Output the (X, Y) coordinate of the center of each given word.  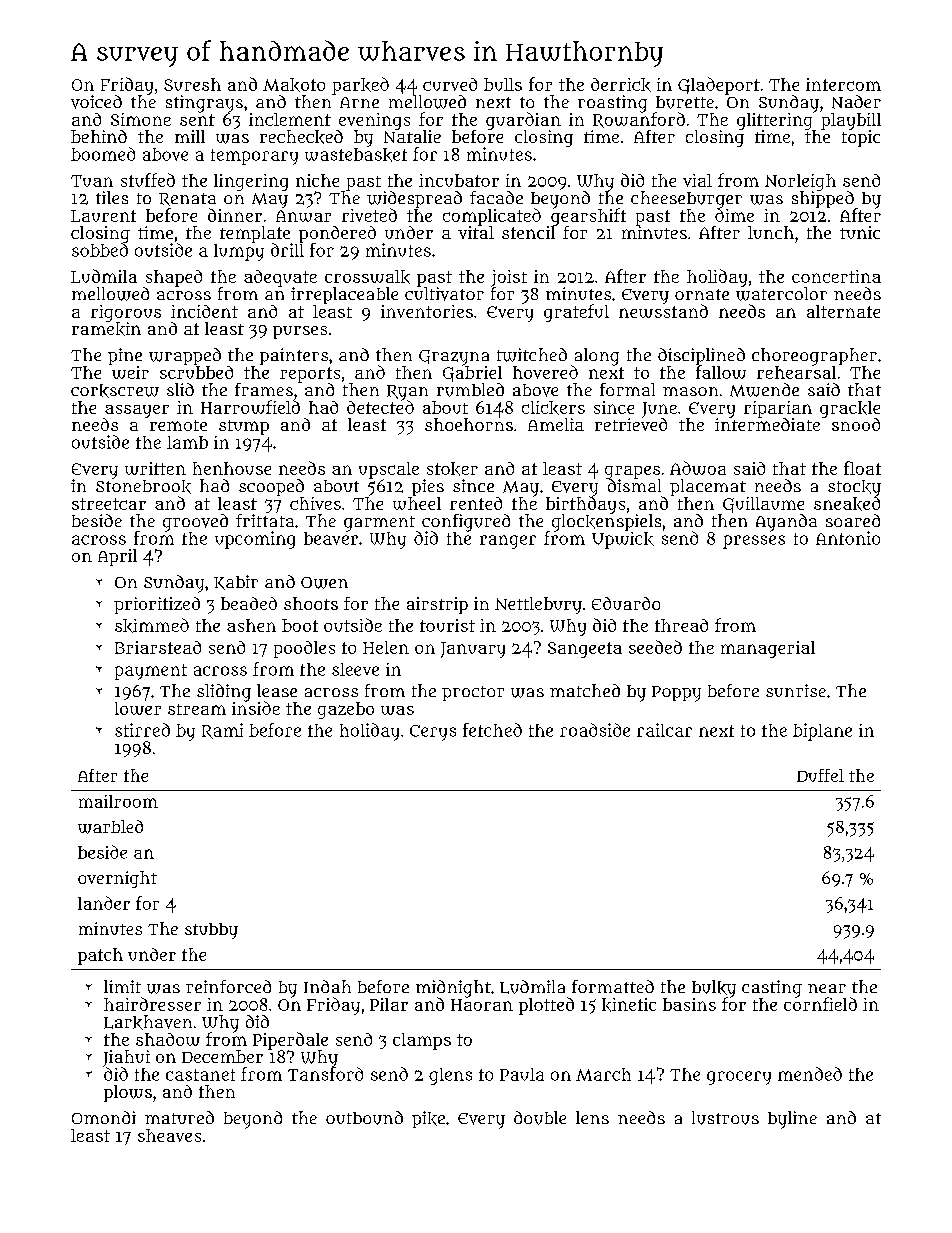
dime (734, 215)
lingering (251, 182)
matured (179, 1117)
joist (509, 278)
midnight (453, 989)
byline (792, 1120)
